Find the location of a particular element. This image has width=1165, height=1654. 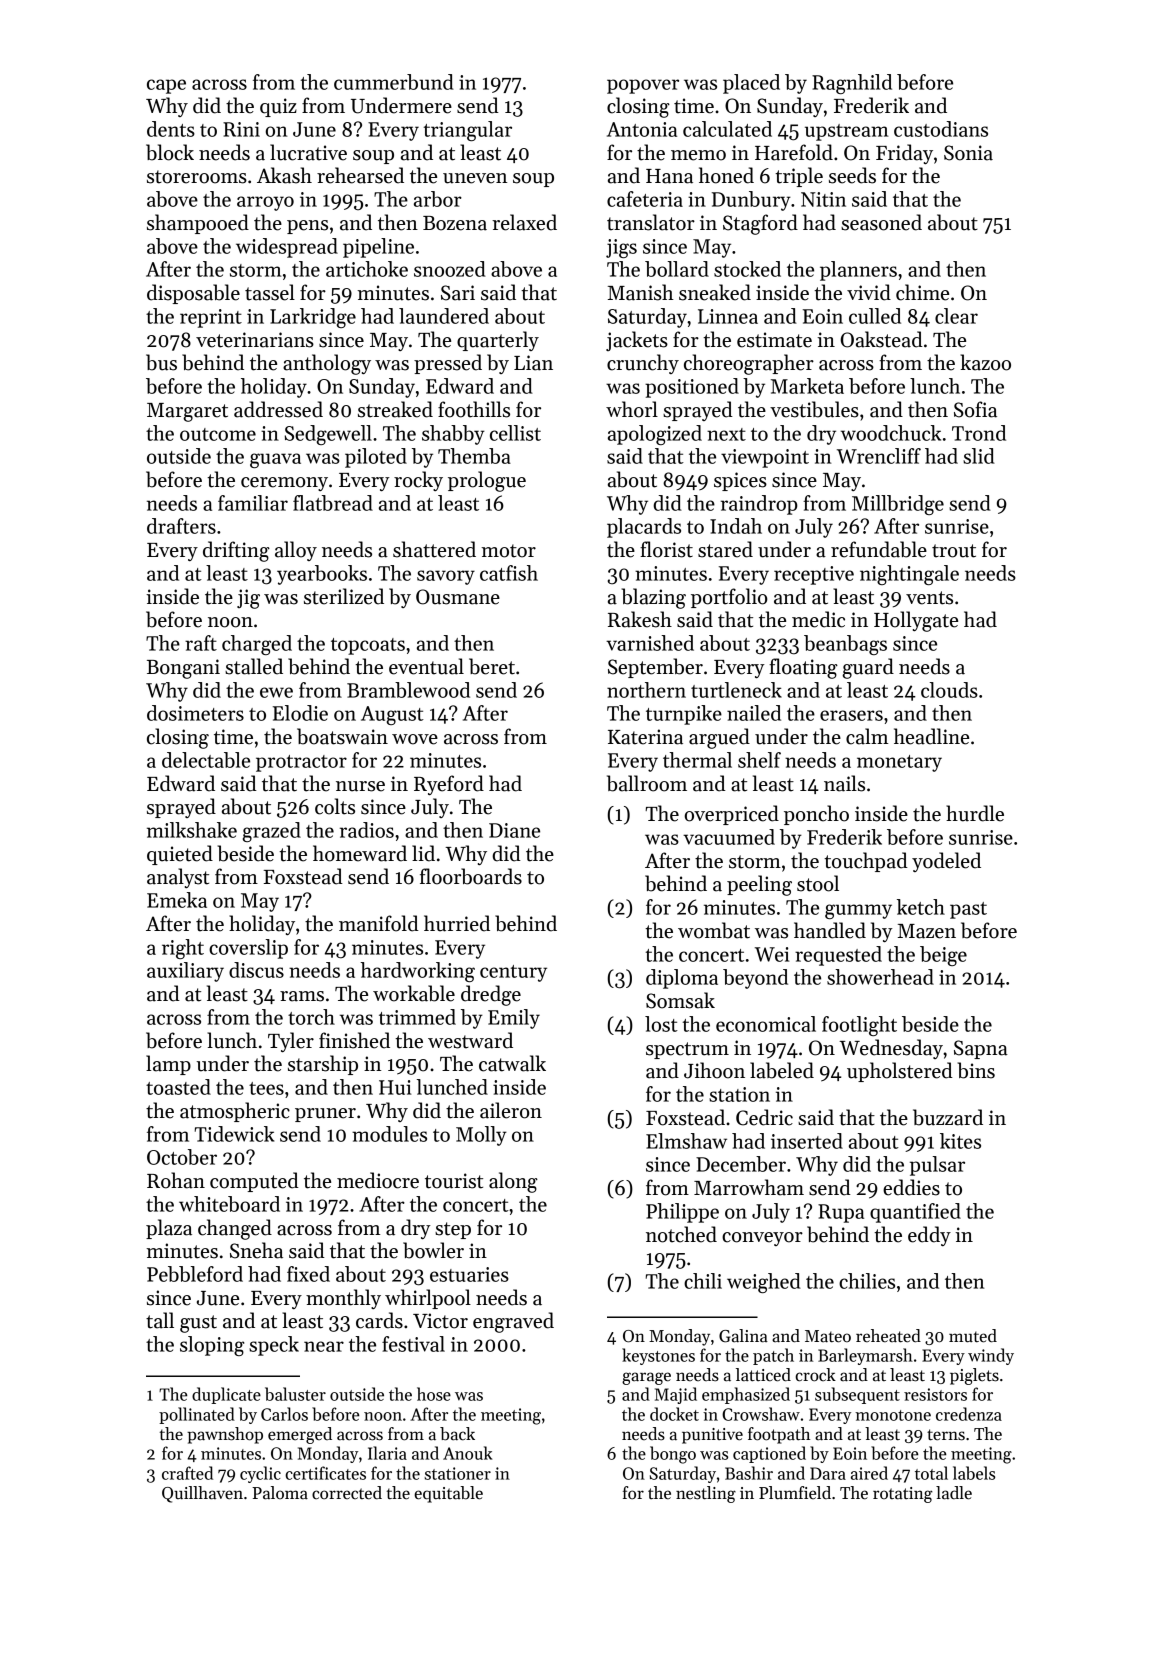

foothills is located at coordinates (474, 409).
